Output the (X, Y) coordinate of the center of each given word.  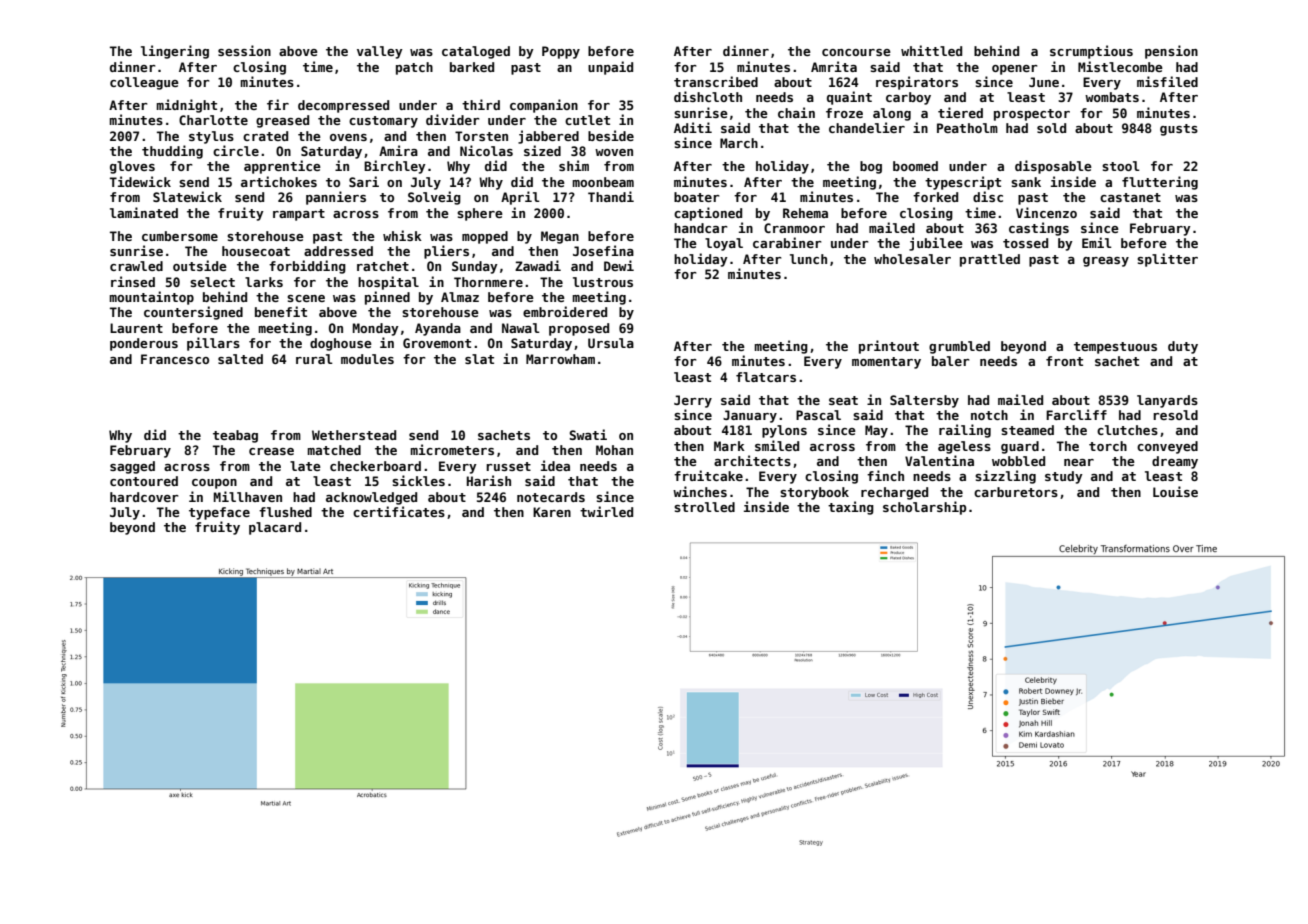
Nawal (521, 328)
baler (951, 361)
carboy (908, 98)
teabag (235, 436)
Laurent (136, 328)
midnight (186, 106)
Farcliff (1076, 414)
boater (697, 197)
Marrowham (560, 359)
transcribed (716, 81)
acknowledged (371, 498)
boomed (915, 166)
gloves (132, 167)
